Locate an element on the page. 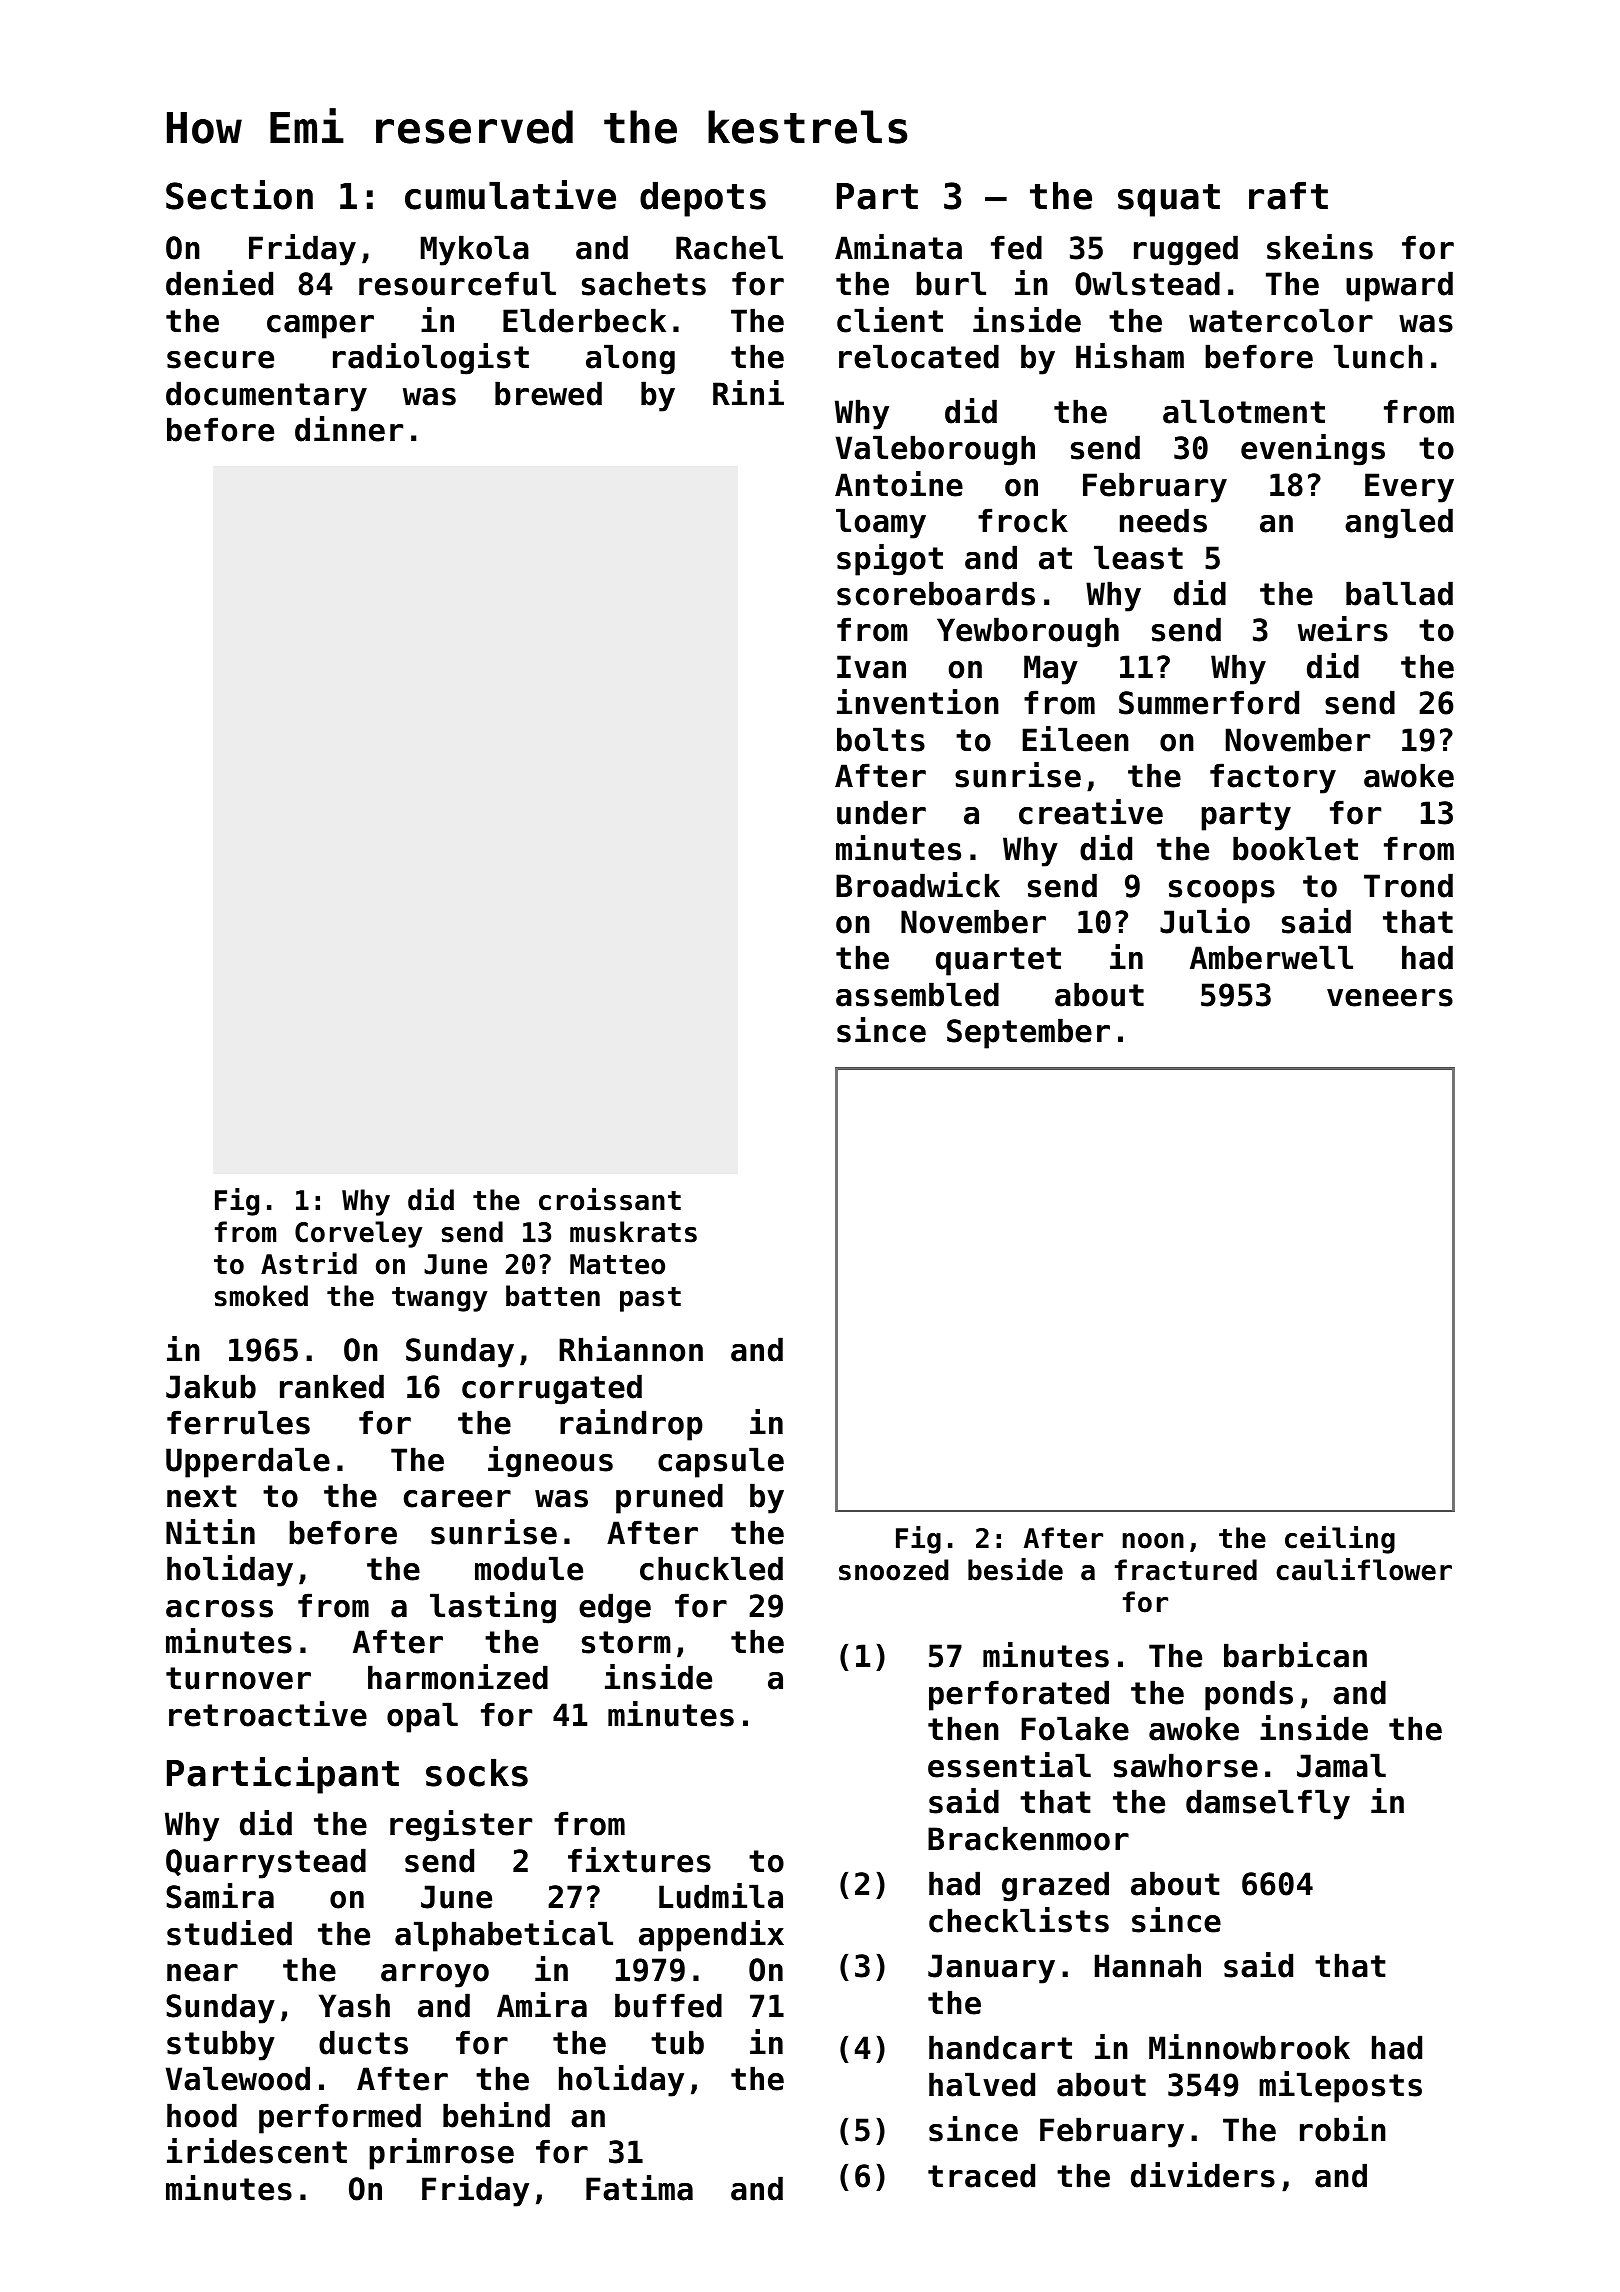 The height and width of the image is (2292, 1620). secure is located at coordinates (220, 360).
